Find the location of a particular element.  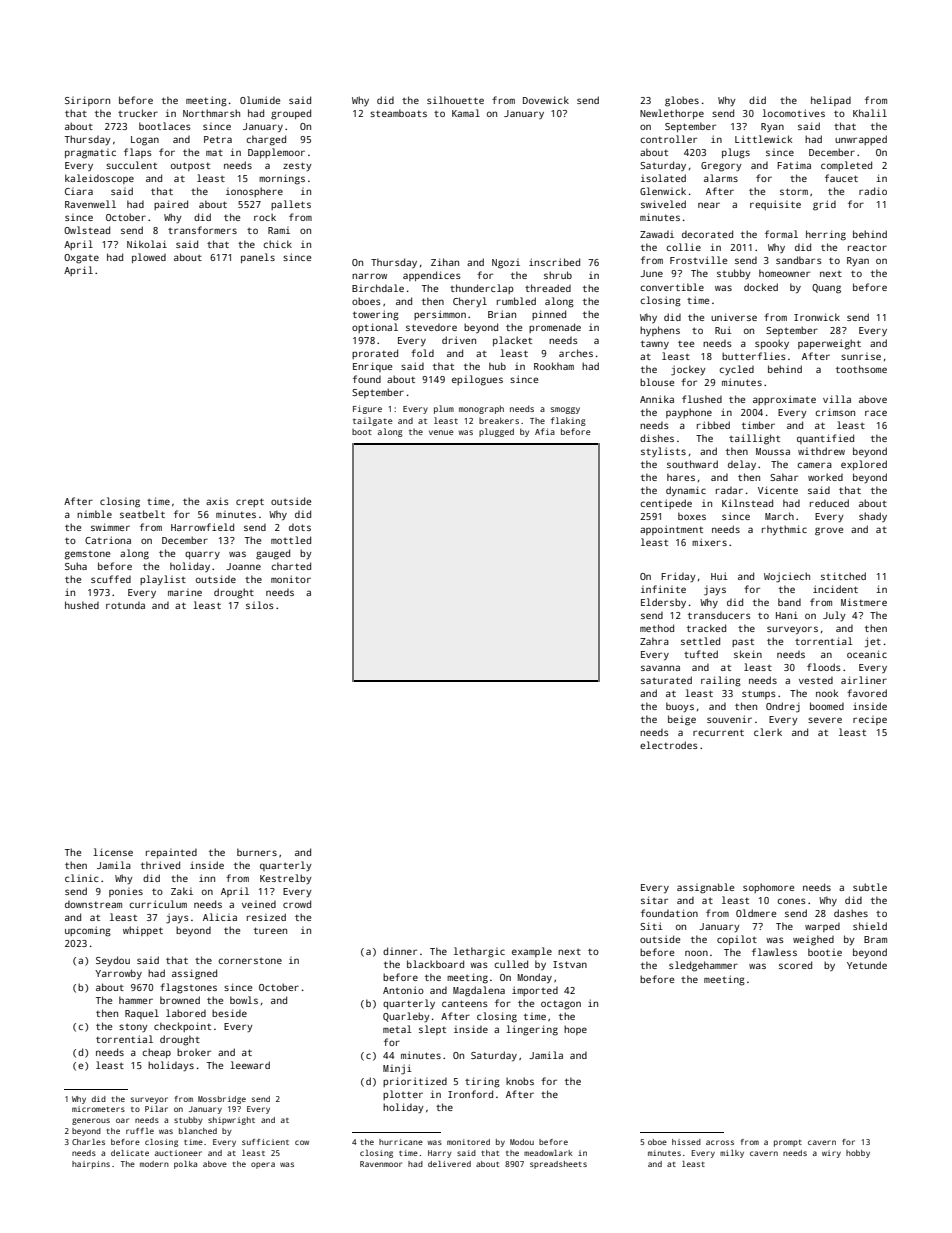

race is located at coordinates (876, 413).
